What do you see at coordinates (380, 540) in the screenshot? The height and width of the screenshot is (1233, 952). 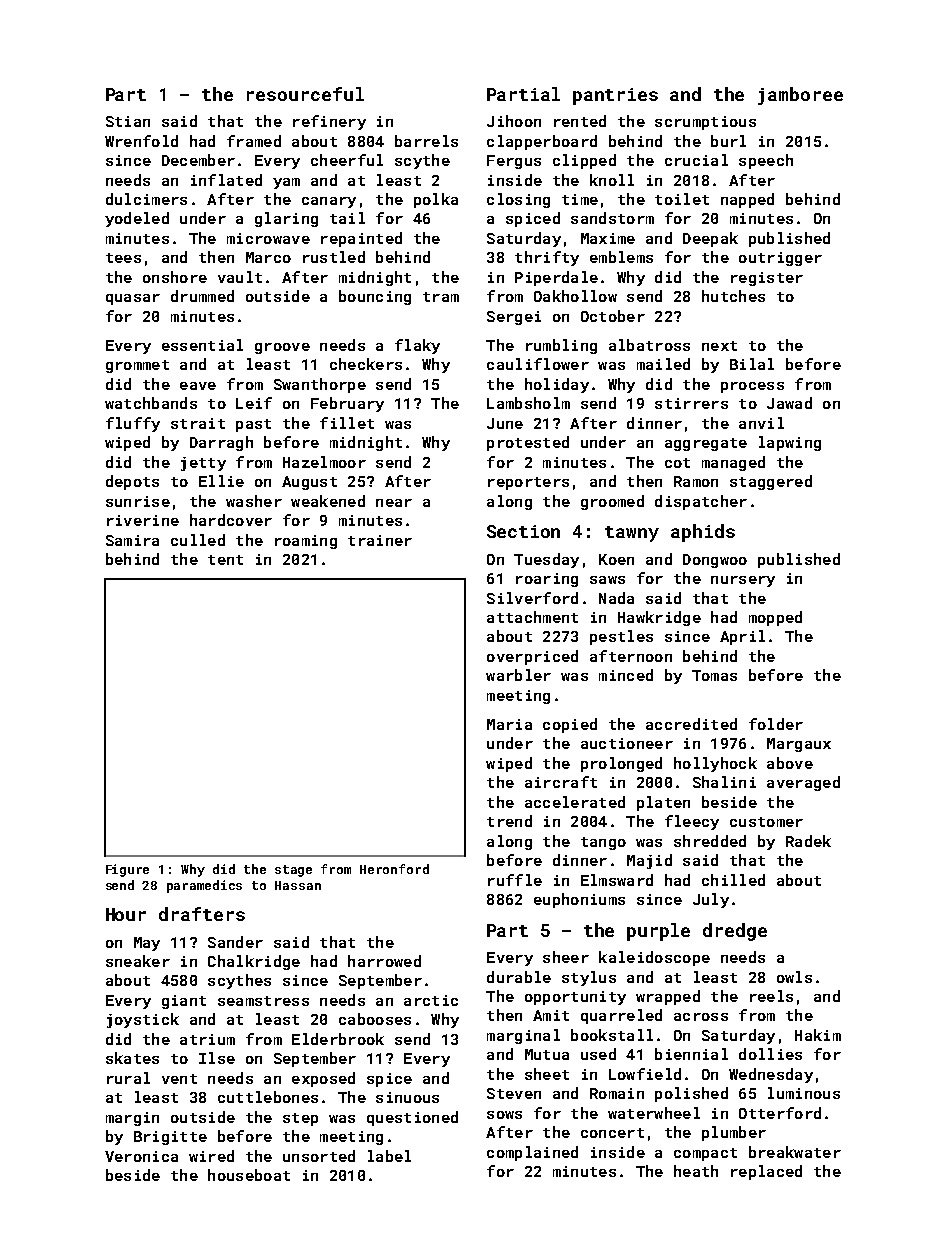 I see `trainer` at bounding box center [380, 540].
